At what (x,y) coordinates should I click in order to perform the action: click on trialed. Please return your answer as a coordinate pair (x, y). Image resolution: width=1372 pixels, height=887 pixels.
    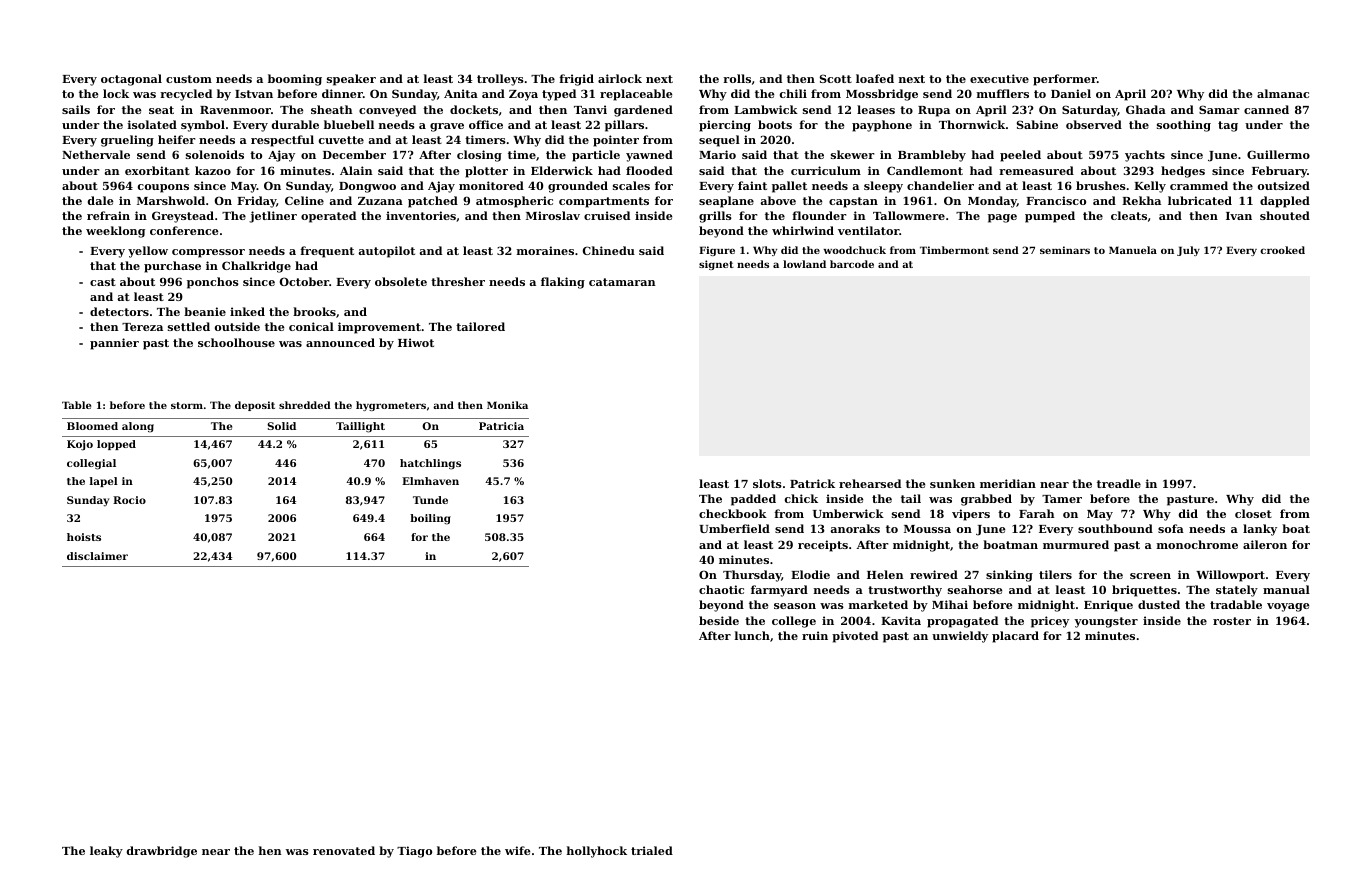
    Looking at the image, I should click on (652, 850).
